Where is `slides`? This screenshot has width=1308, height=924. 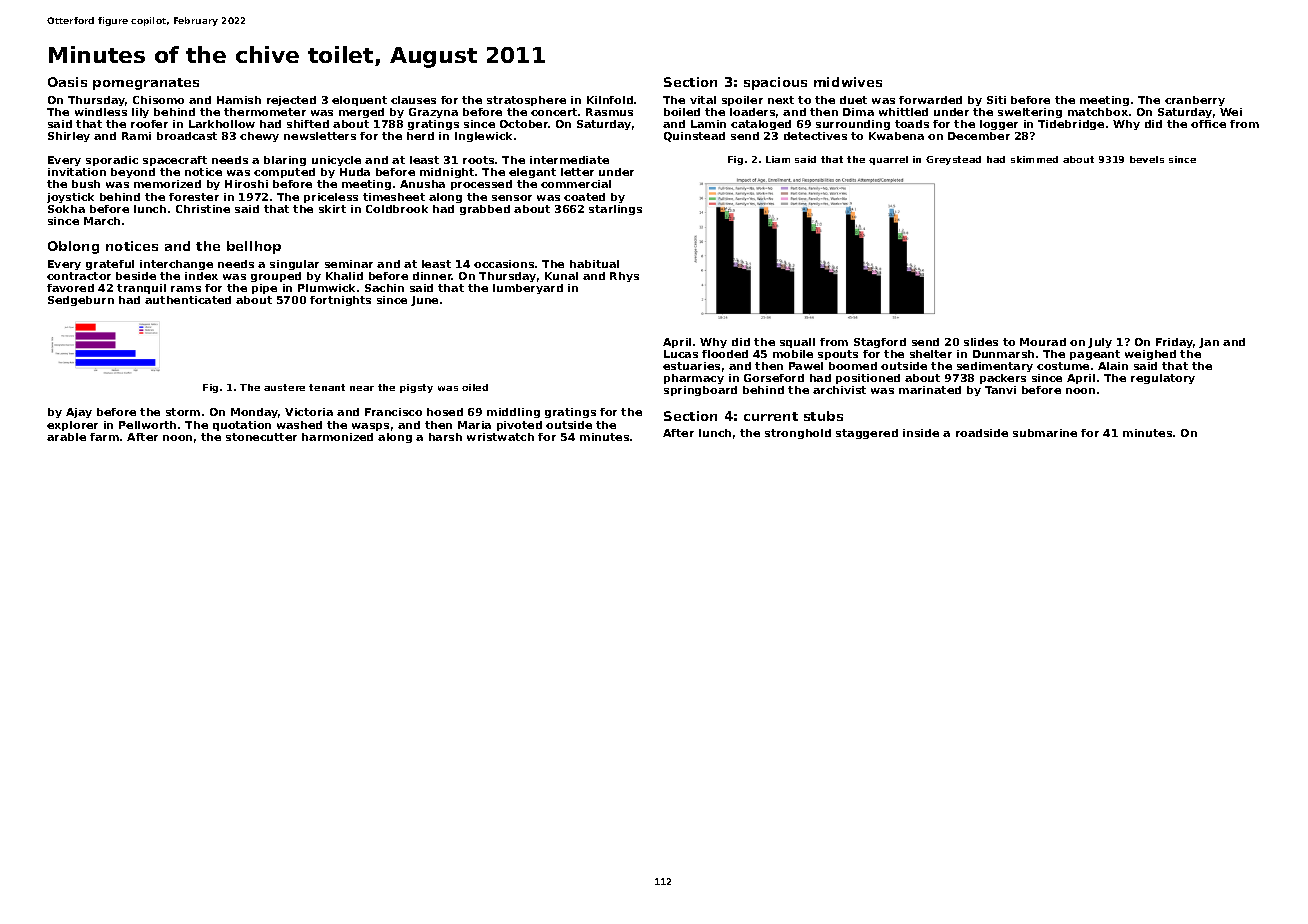 slides is located at coordinates (981, 342).
